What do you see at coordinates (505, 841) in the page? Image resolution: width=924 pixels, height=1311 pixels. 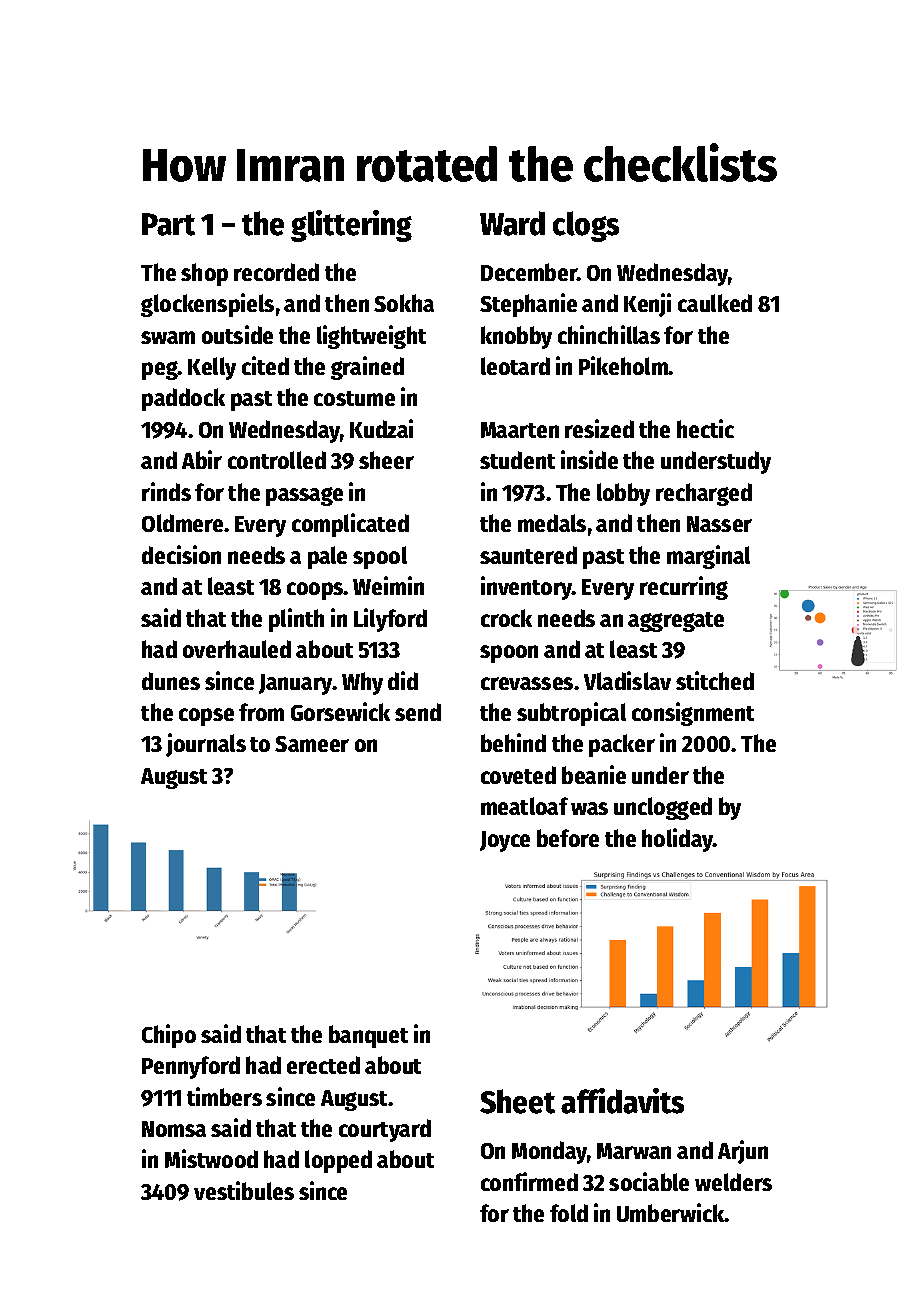 I see `Joyce` at bounding box center [505, 841].
